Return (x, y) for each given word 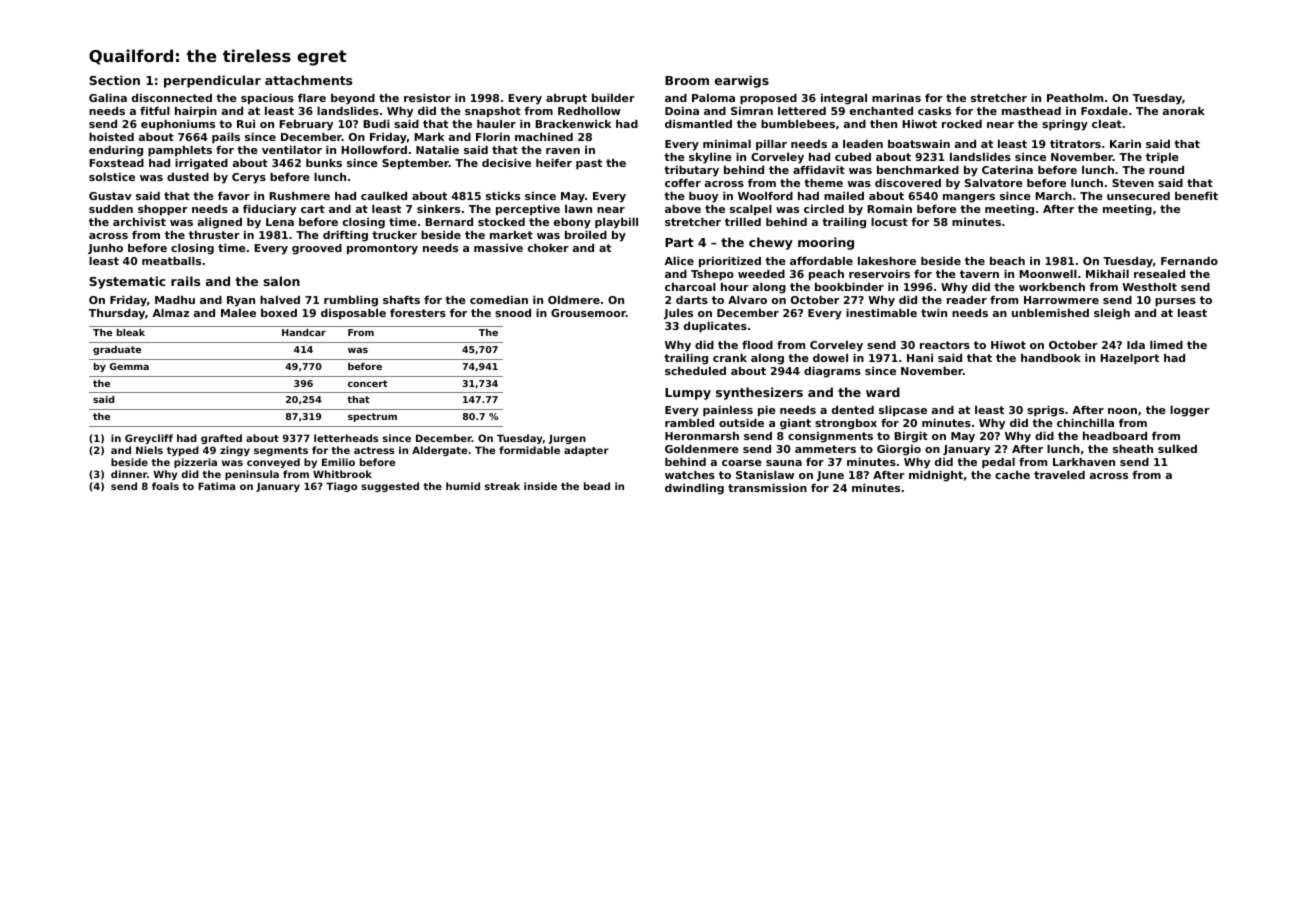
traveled (1059, 474)
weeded (761, 273)
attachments (308, 80)
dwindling (694, 489)
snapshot (493, 112)
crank (730, 357)
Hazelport (1129, 359)
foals (165, 486)
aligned (220, 223)
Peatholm (1075, 97)
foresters (418, 313)
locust (889, 221)
